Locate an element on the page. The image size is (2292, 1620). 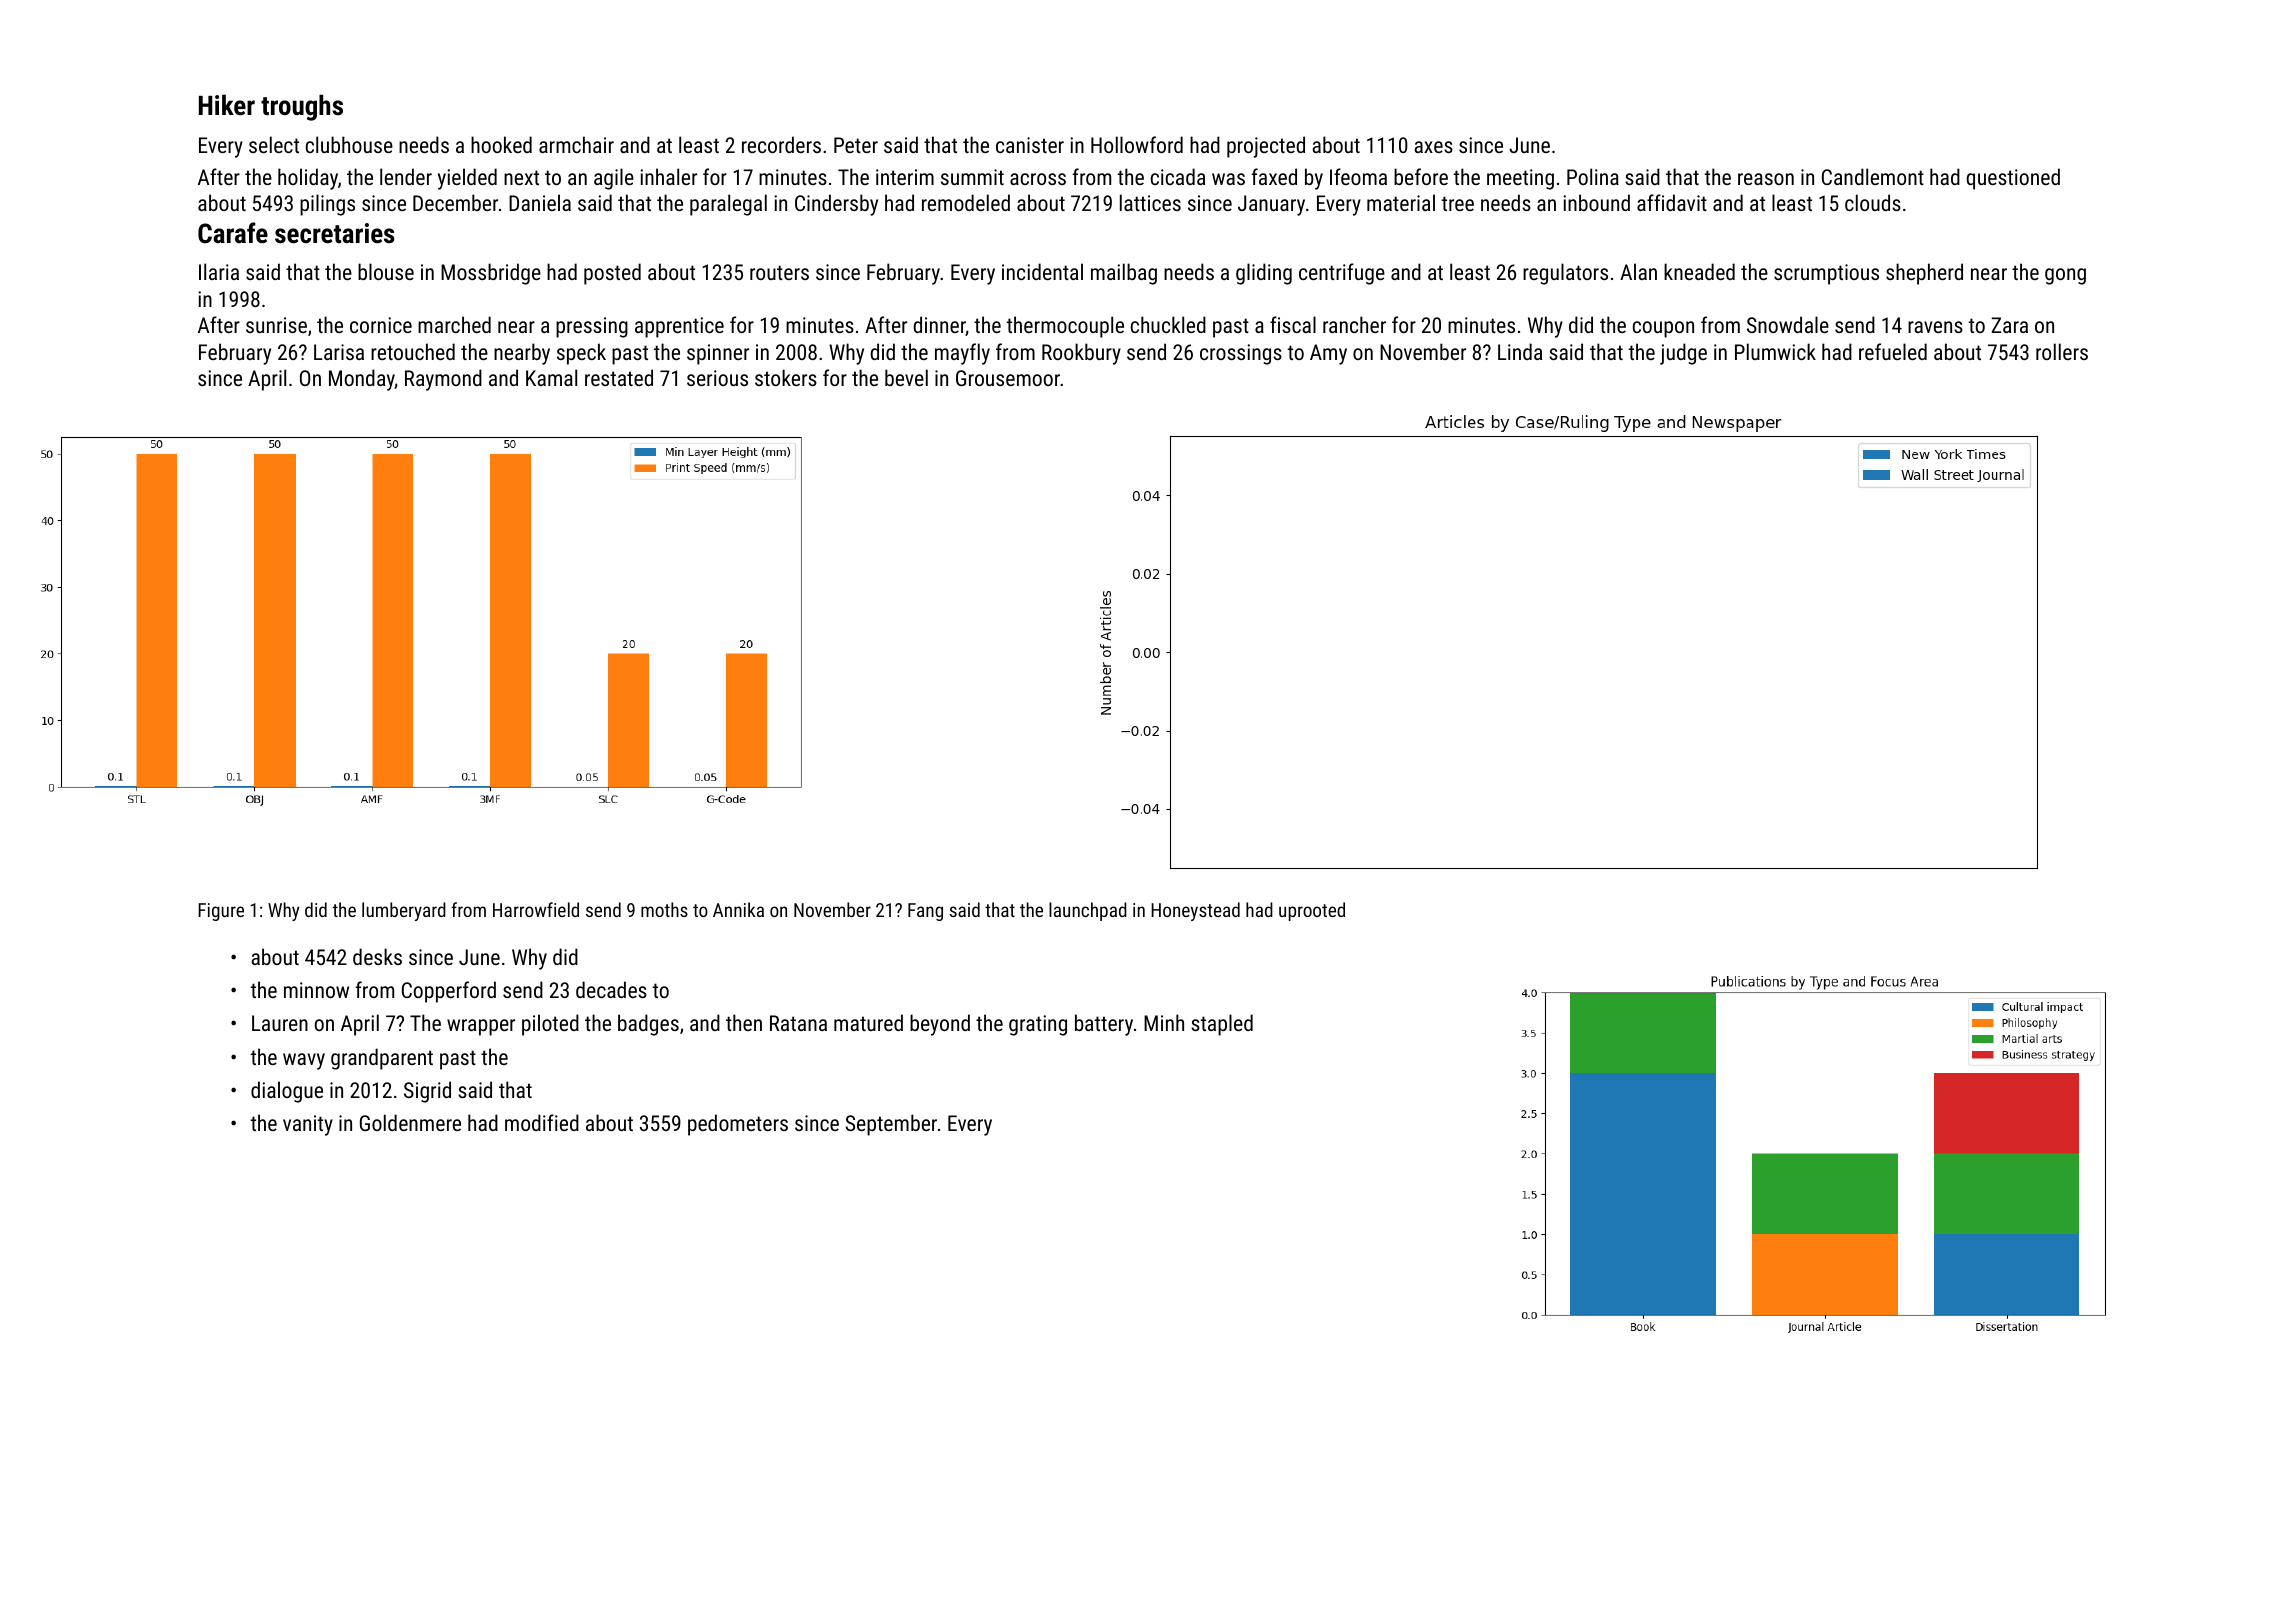
Grousemoor is located at coordinates (1008, 378).
